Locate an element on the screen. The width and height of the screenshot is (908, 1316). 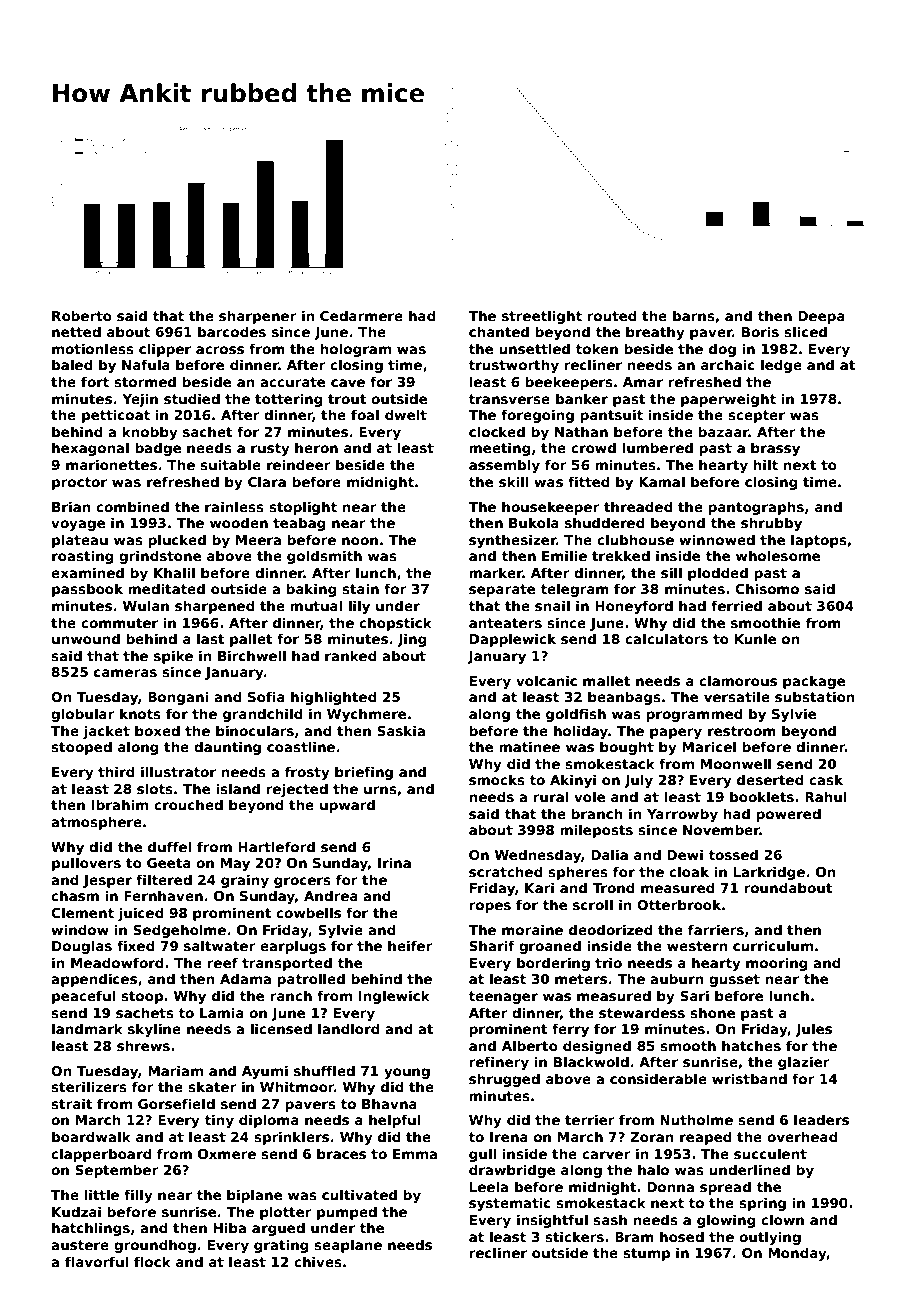
accurate is located at coordinates (292, 382).
